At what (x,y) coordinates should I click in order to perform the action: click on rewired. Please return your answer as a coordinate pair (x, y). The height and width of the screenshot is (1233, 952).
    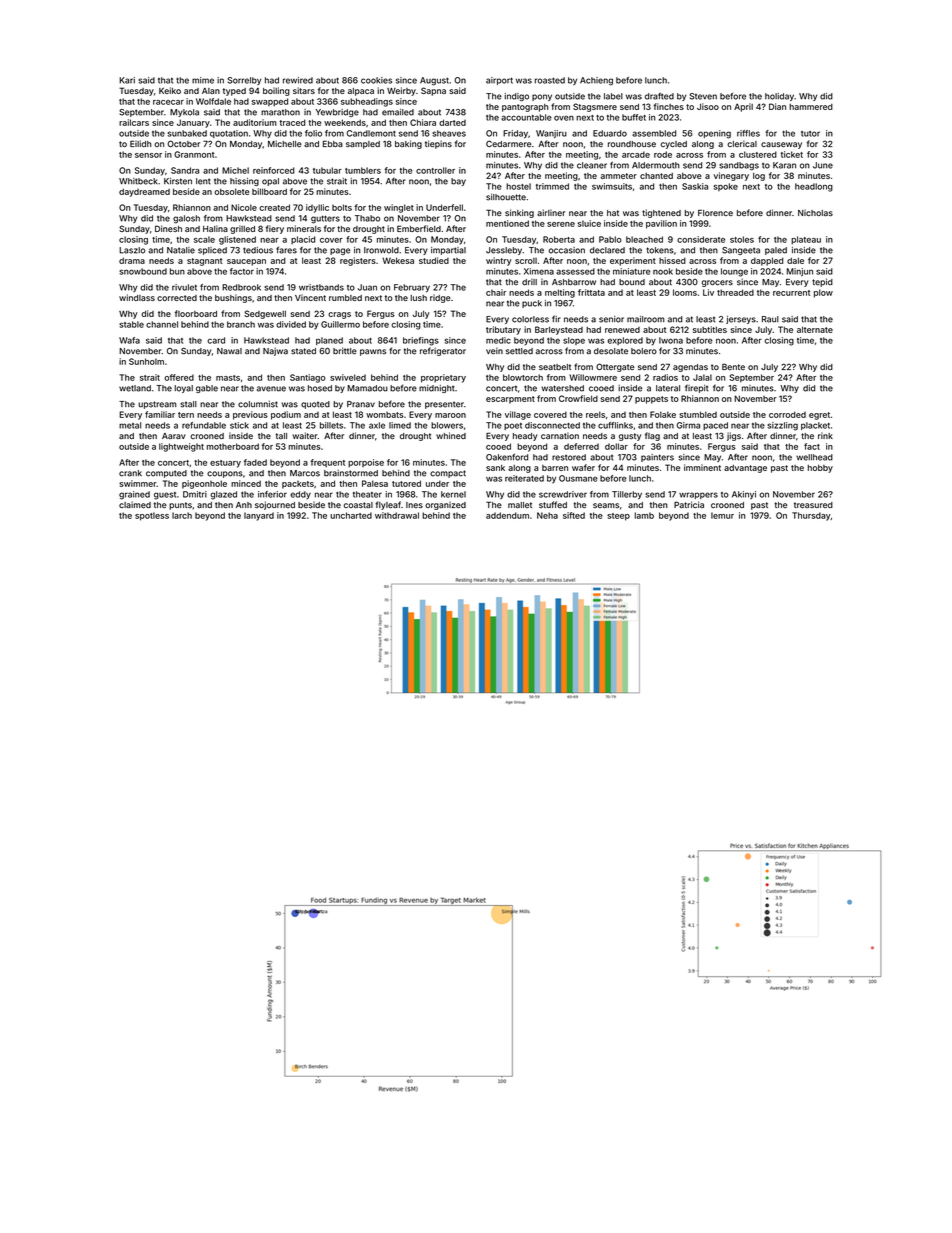
    Looking at the image, I should click on (298, 80).
